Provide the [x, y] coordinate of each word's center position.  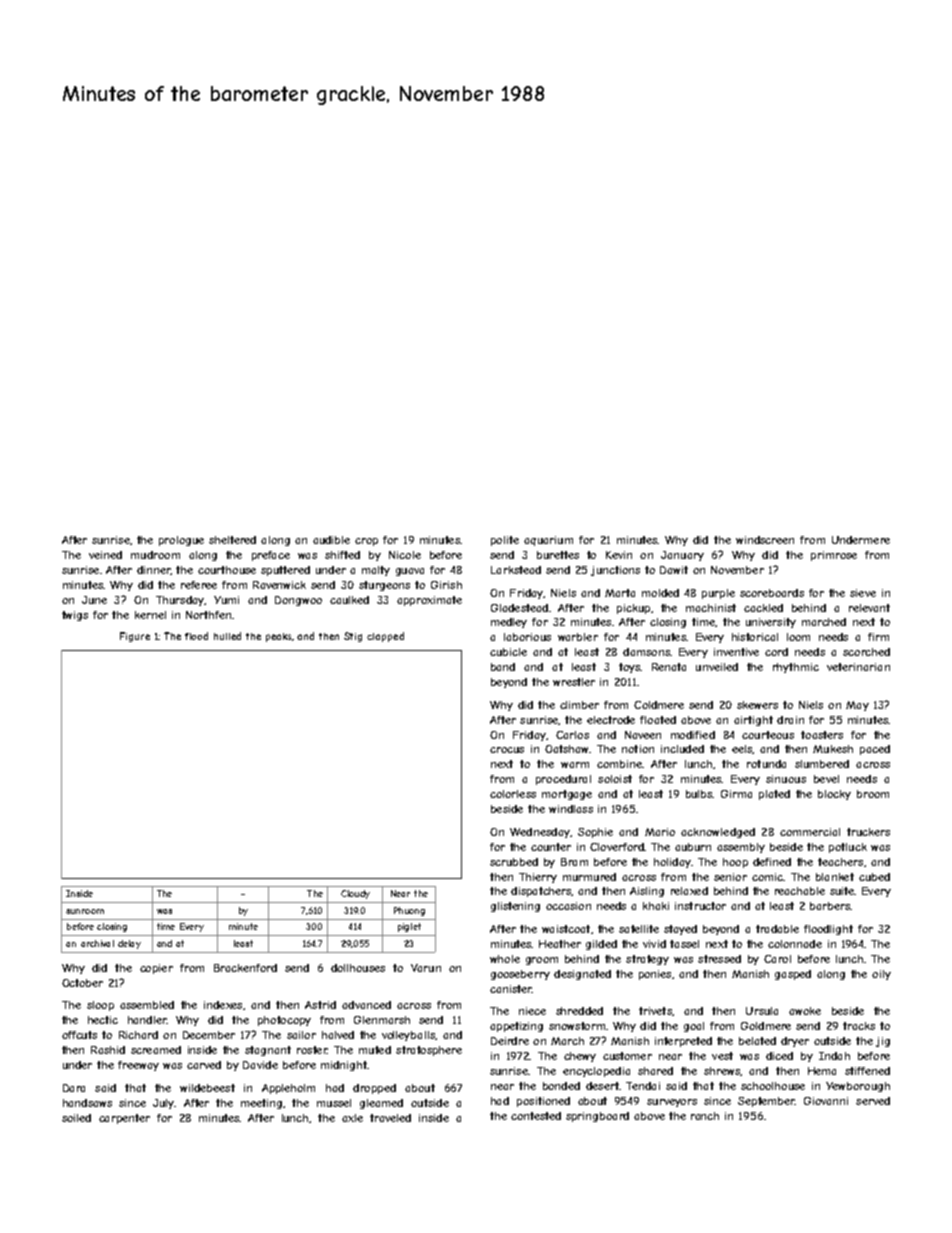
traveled [390, 1118]
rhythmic [796, 668]
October [82, 983]
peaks [278, 637]
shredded [579, 1011]
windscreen [765, 540]
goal [694, 1027]
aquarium [548, 541]
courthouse [227, 570]
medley [509, 623]
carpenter [124, 1119]
